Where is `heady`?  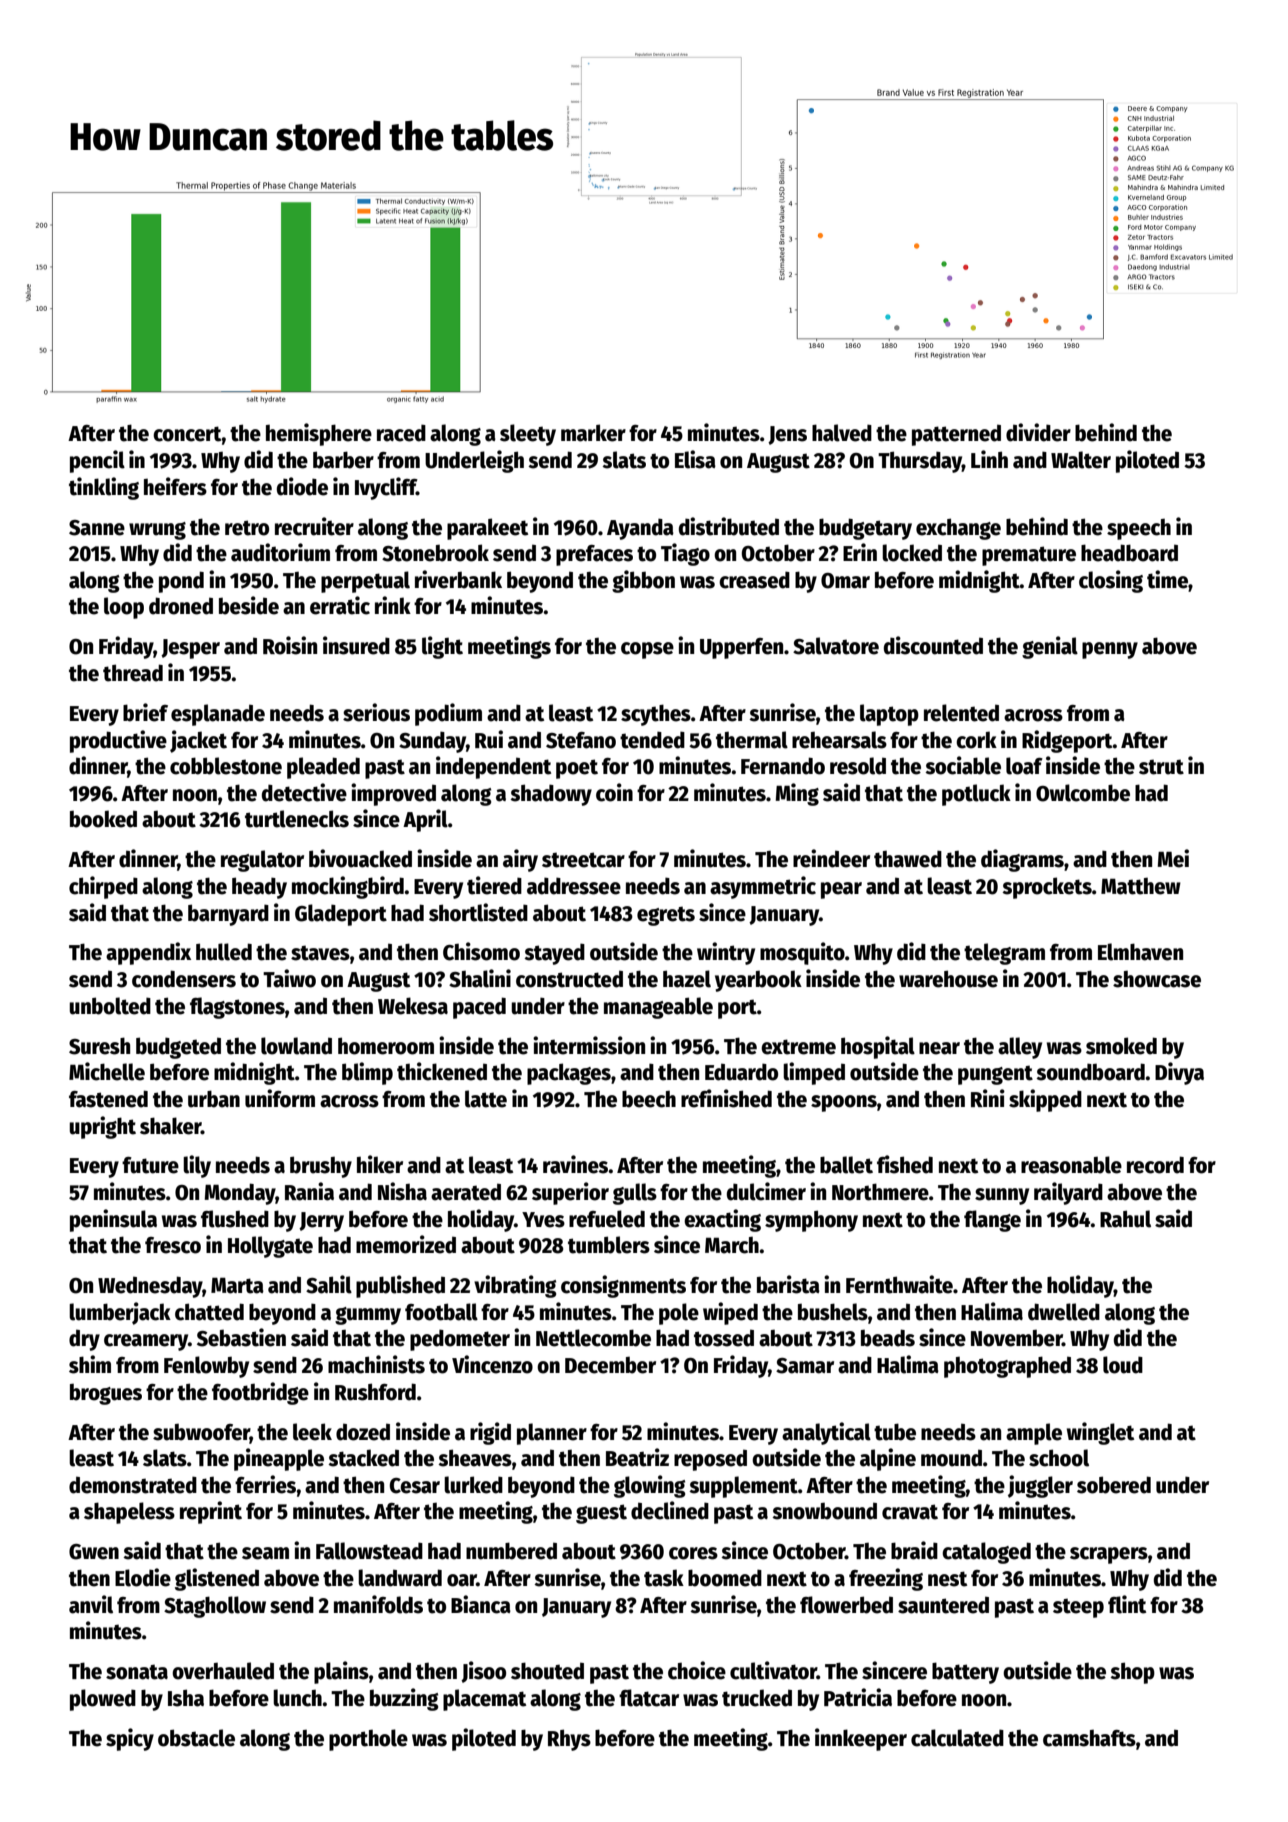
heady is located at coordinates (259, 888).
